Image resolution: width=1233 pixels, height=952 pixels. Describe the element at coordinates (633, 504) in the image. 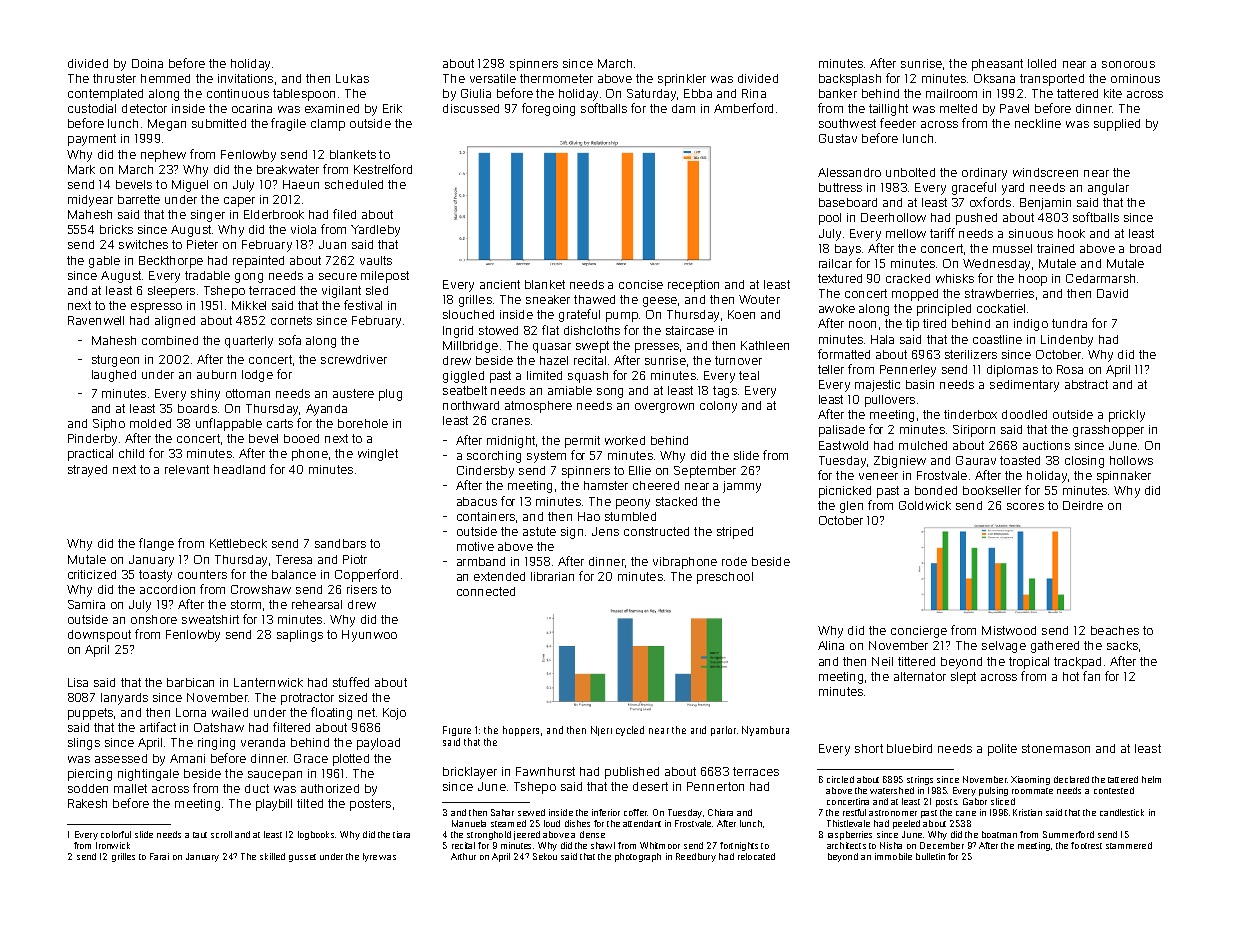

I see `peony` at that location.
